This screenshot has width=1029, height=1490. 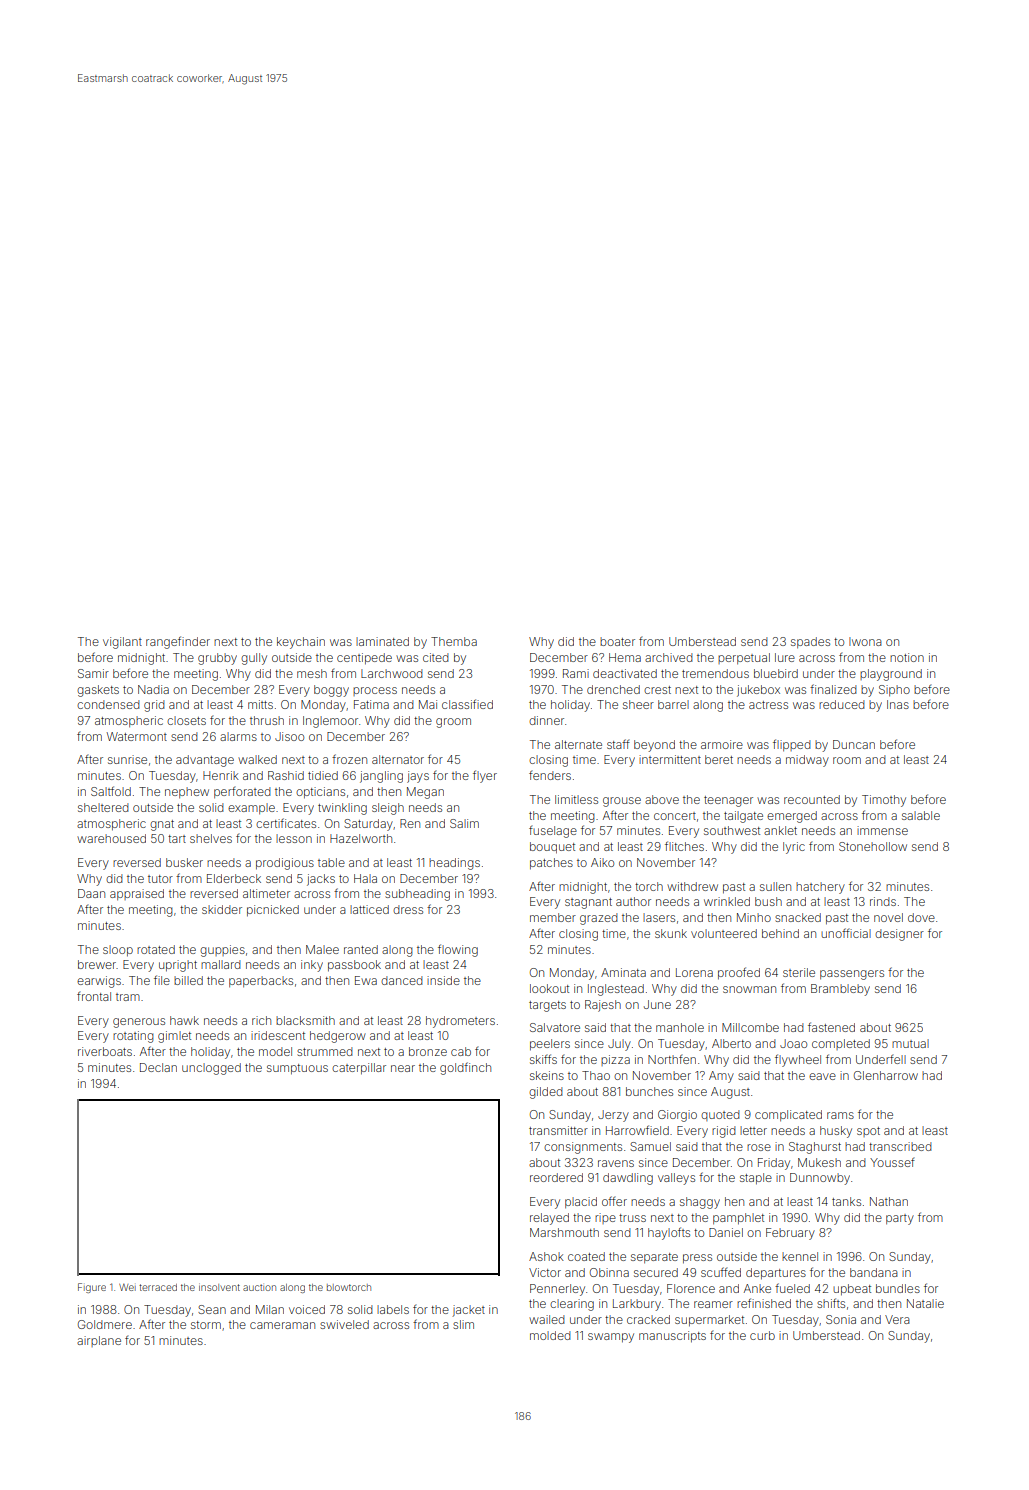 What do you see at coordinates (547, 1319) in the screenshot?
I see `wailed` at bounding box center [547, 1319].
